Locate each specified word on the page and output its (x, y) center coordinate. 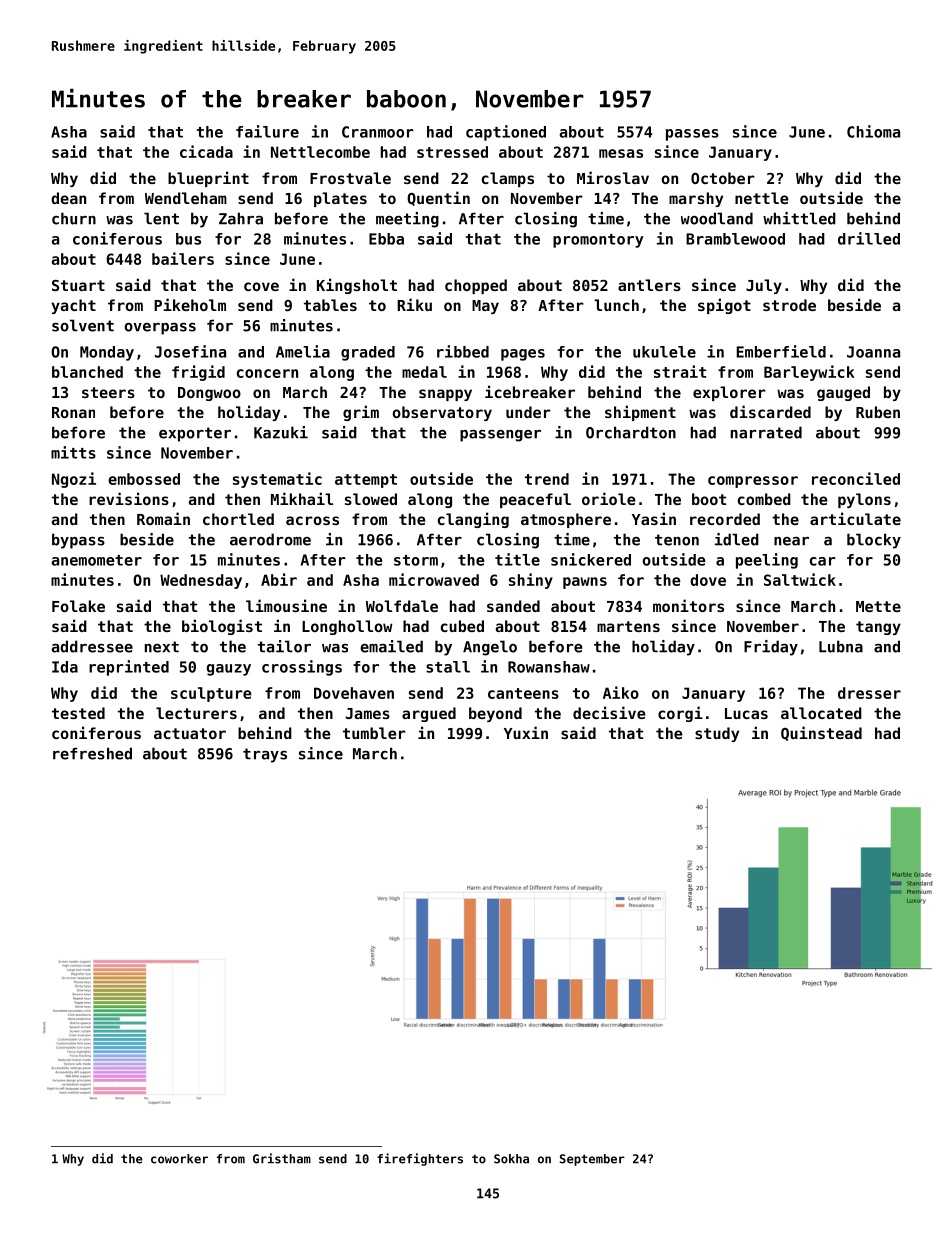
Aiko (621, 692)
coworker (179, 1159)
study (717, 734)
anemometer (97, 560)
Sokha (511, 1159)
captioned (506, 133)
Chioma (873, 131)
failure (267, 131)
